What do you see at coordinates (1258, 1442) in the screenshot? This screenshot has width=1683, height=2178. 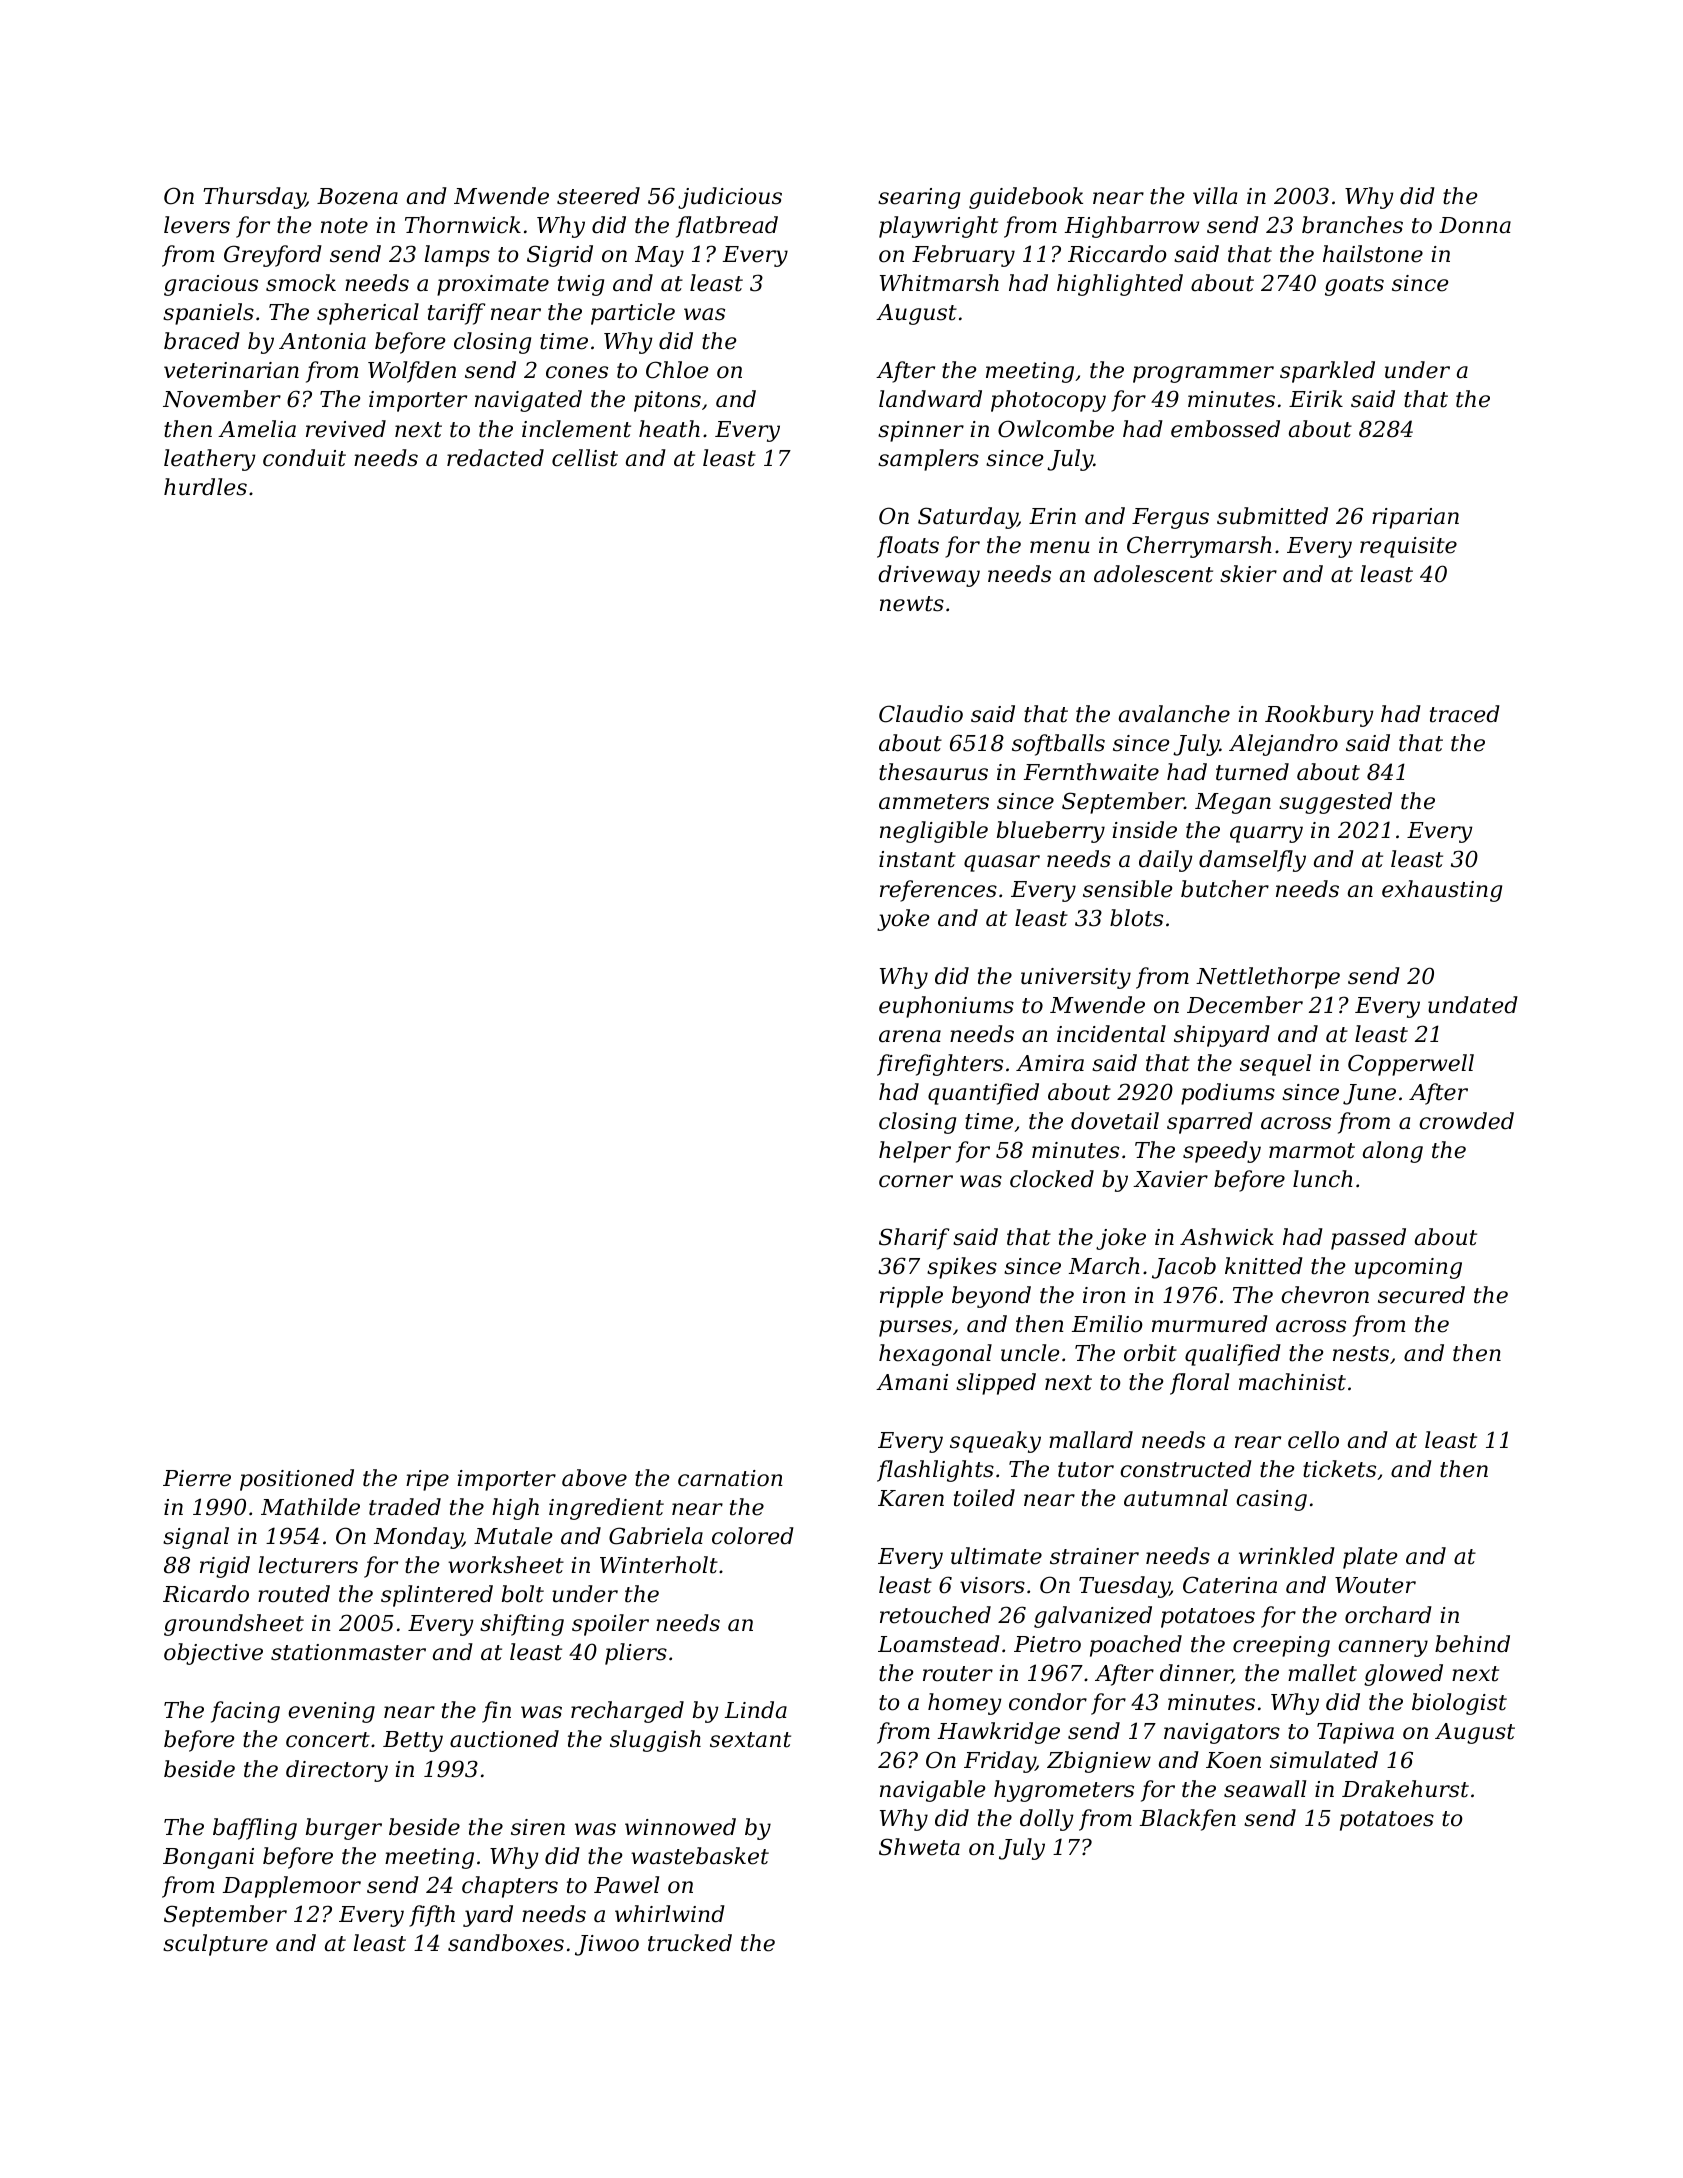 I see `rear` at bounding box center [1258, 1442].
